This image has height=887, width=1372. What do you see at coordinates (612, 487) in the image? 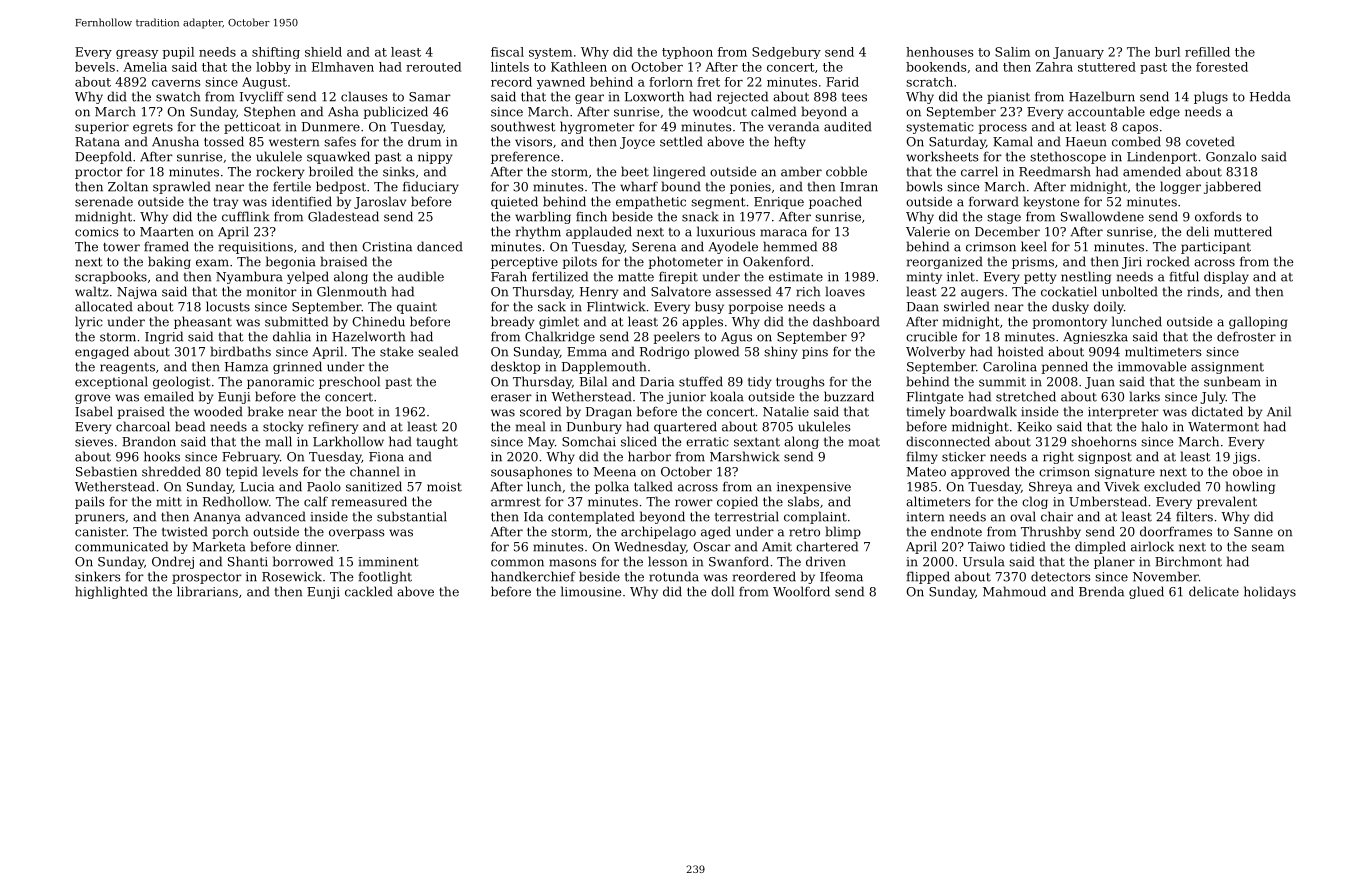
I see `polka` at bounding box center [612, 487].
